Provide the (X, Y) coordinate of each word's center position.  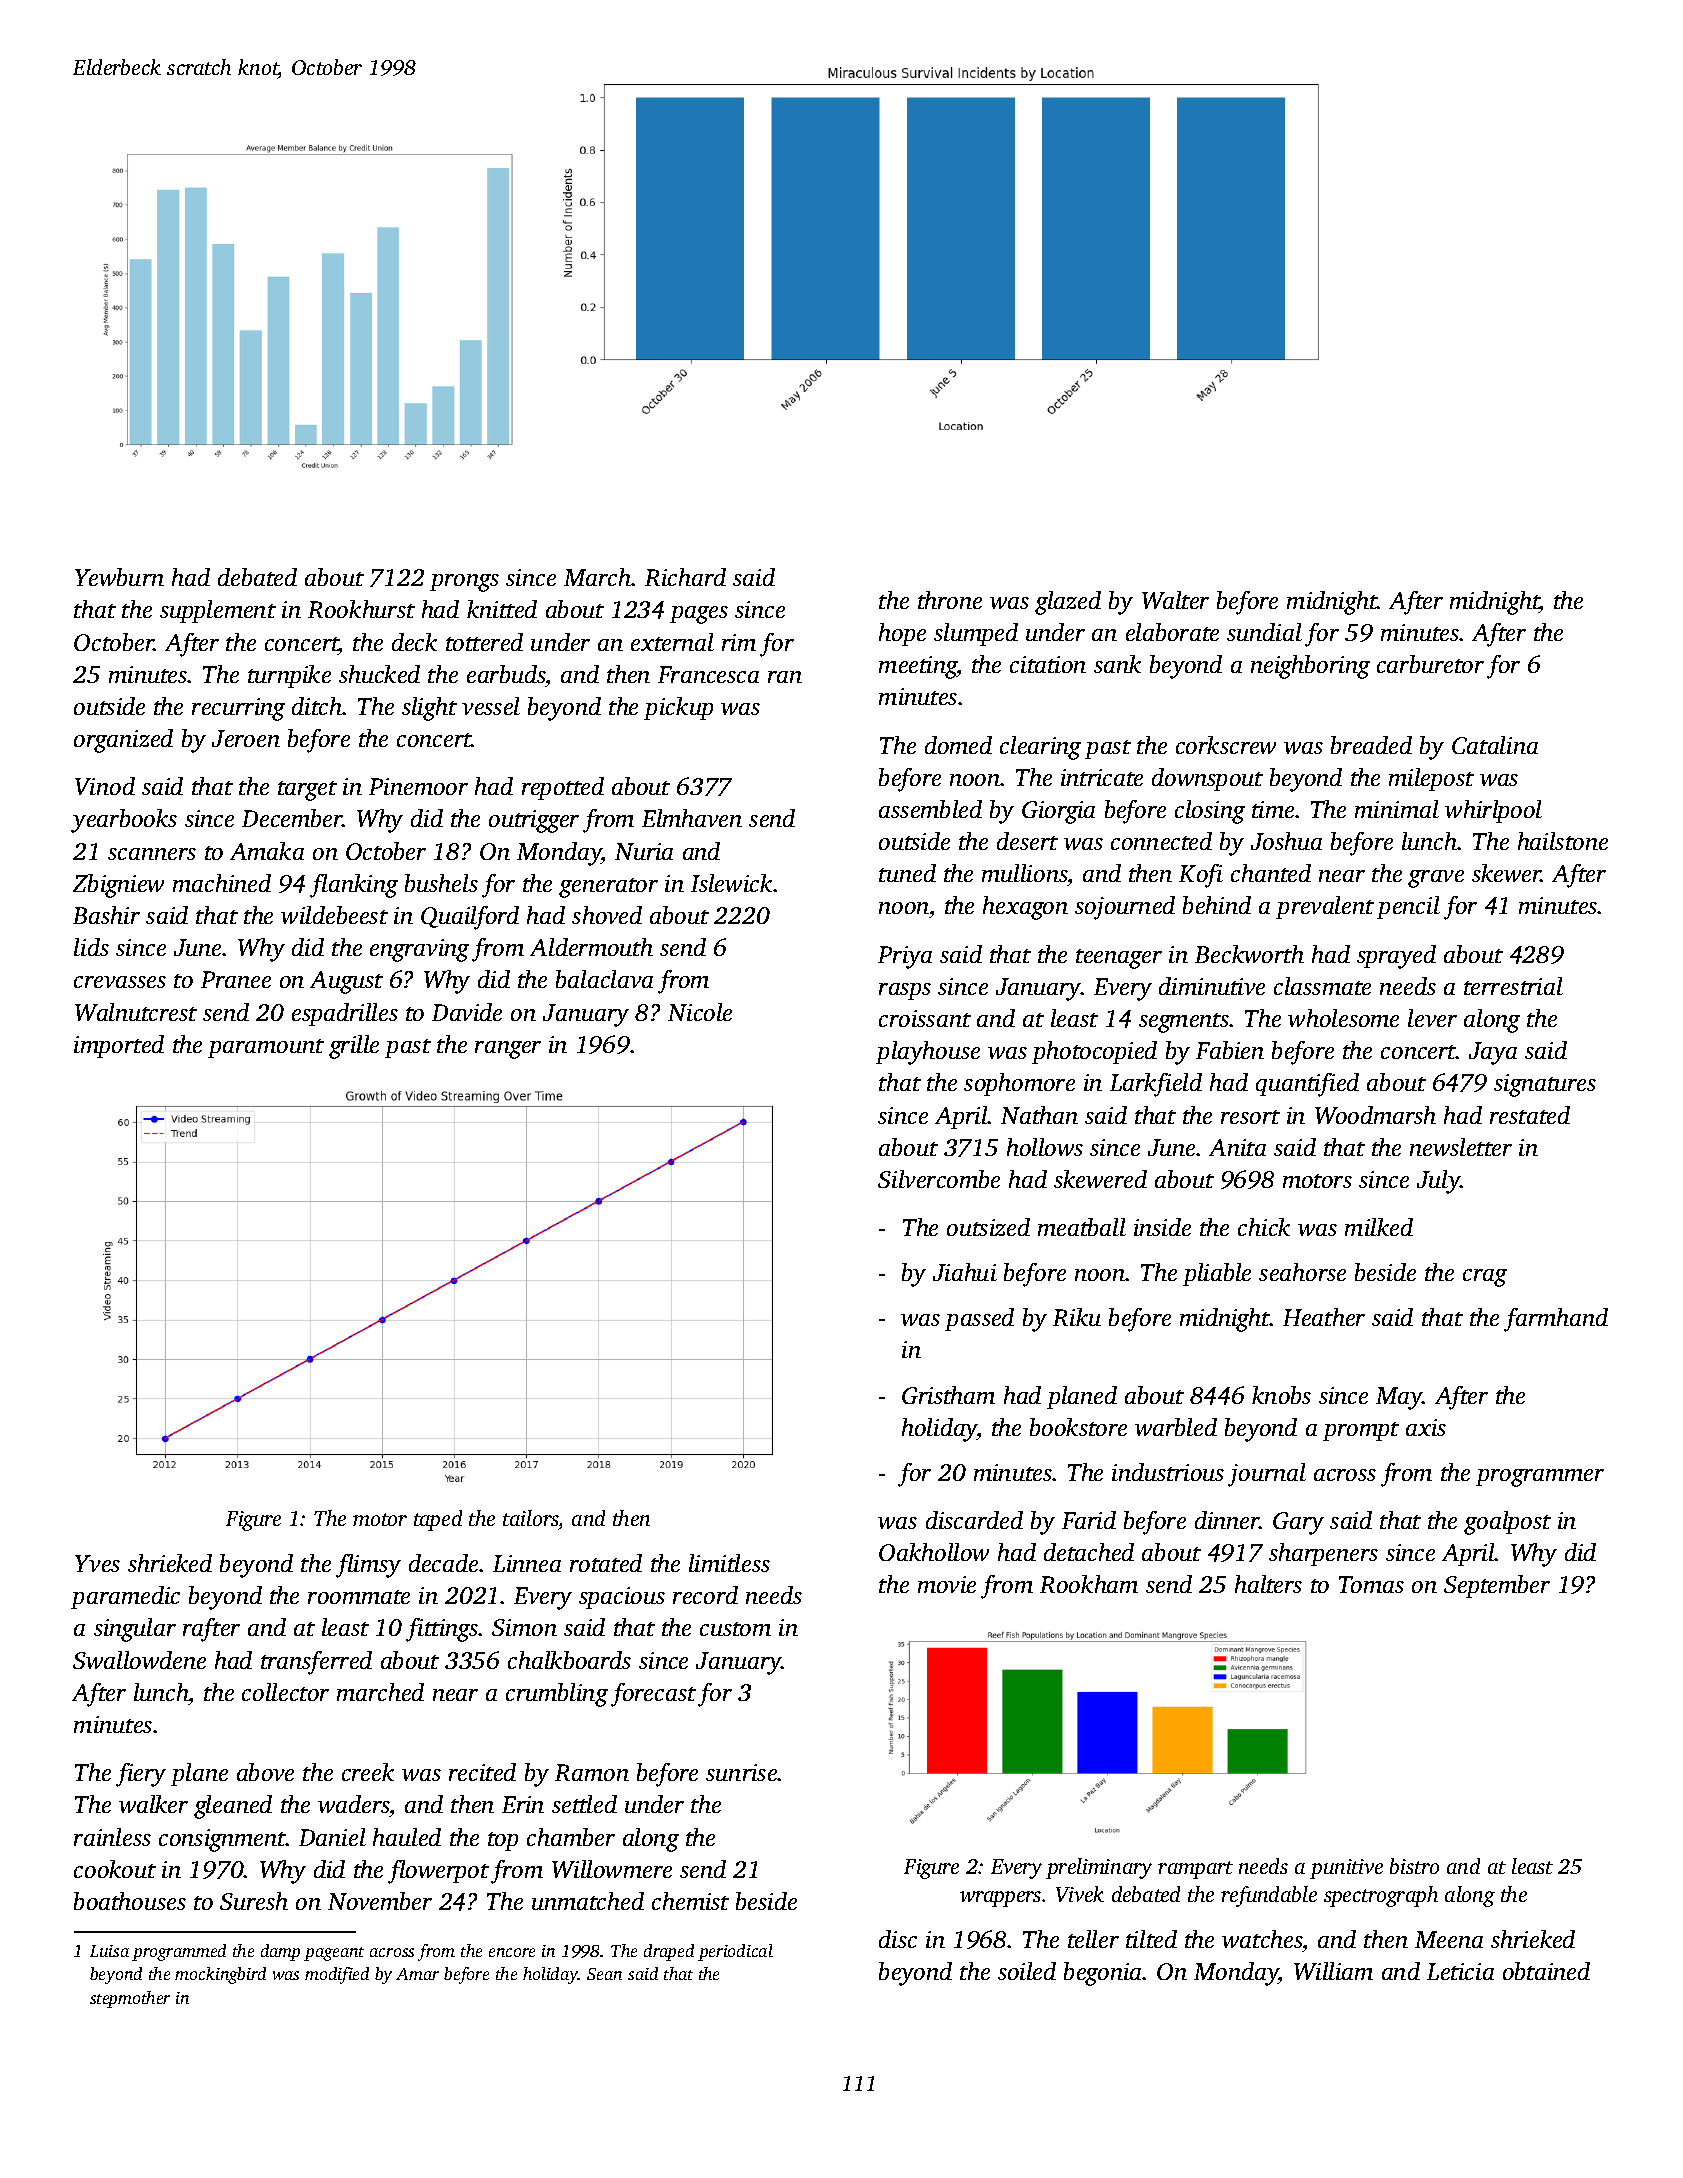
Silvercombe (939, 1179)
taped (438, 1520)
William (1333, 1971)
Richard (685, 577)
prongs (464, 583)
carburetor (1430, 664)
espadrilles (345, 1014)
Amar (417, 1974)
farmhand (1556, 1320)
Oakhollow (934, 1552)
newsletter (1461, 1147)
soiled (1027, 1971)
